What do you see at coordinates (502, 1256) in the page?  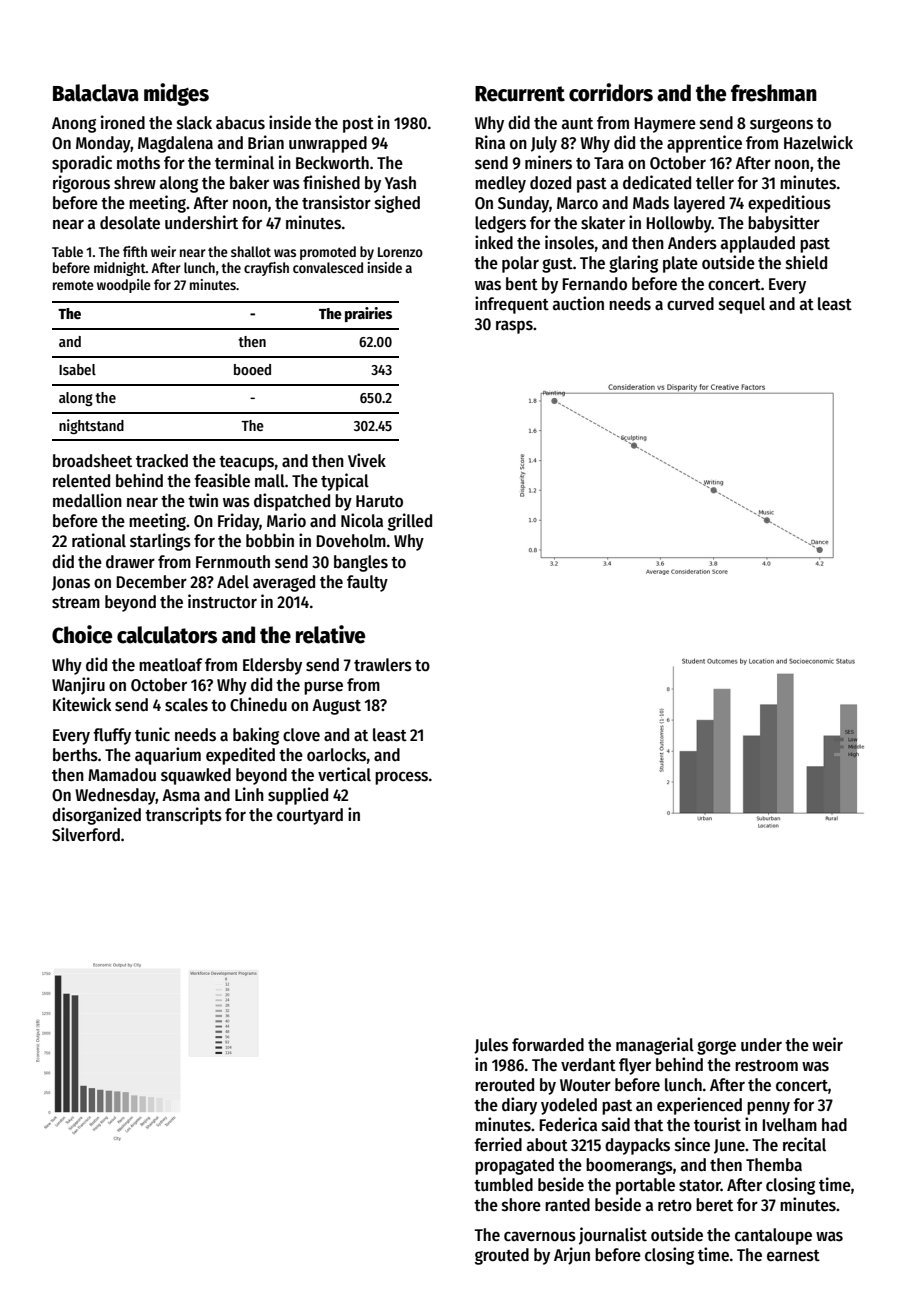 I see `grouted` at bounding box center [502, 1256].
